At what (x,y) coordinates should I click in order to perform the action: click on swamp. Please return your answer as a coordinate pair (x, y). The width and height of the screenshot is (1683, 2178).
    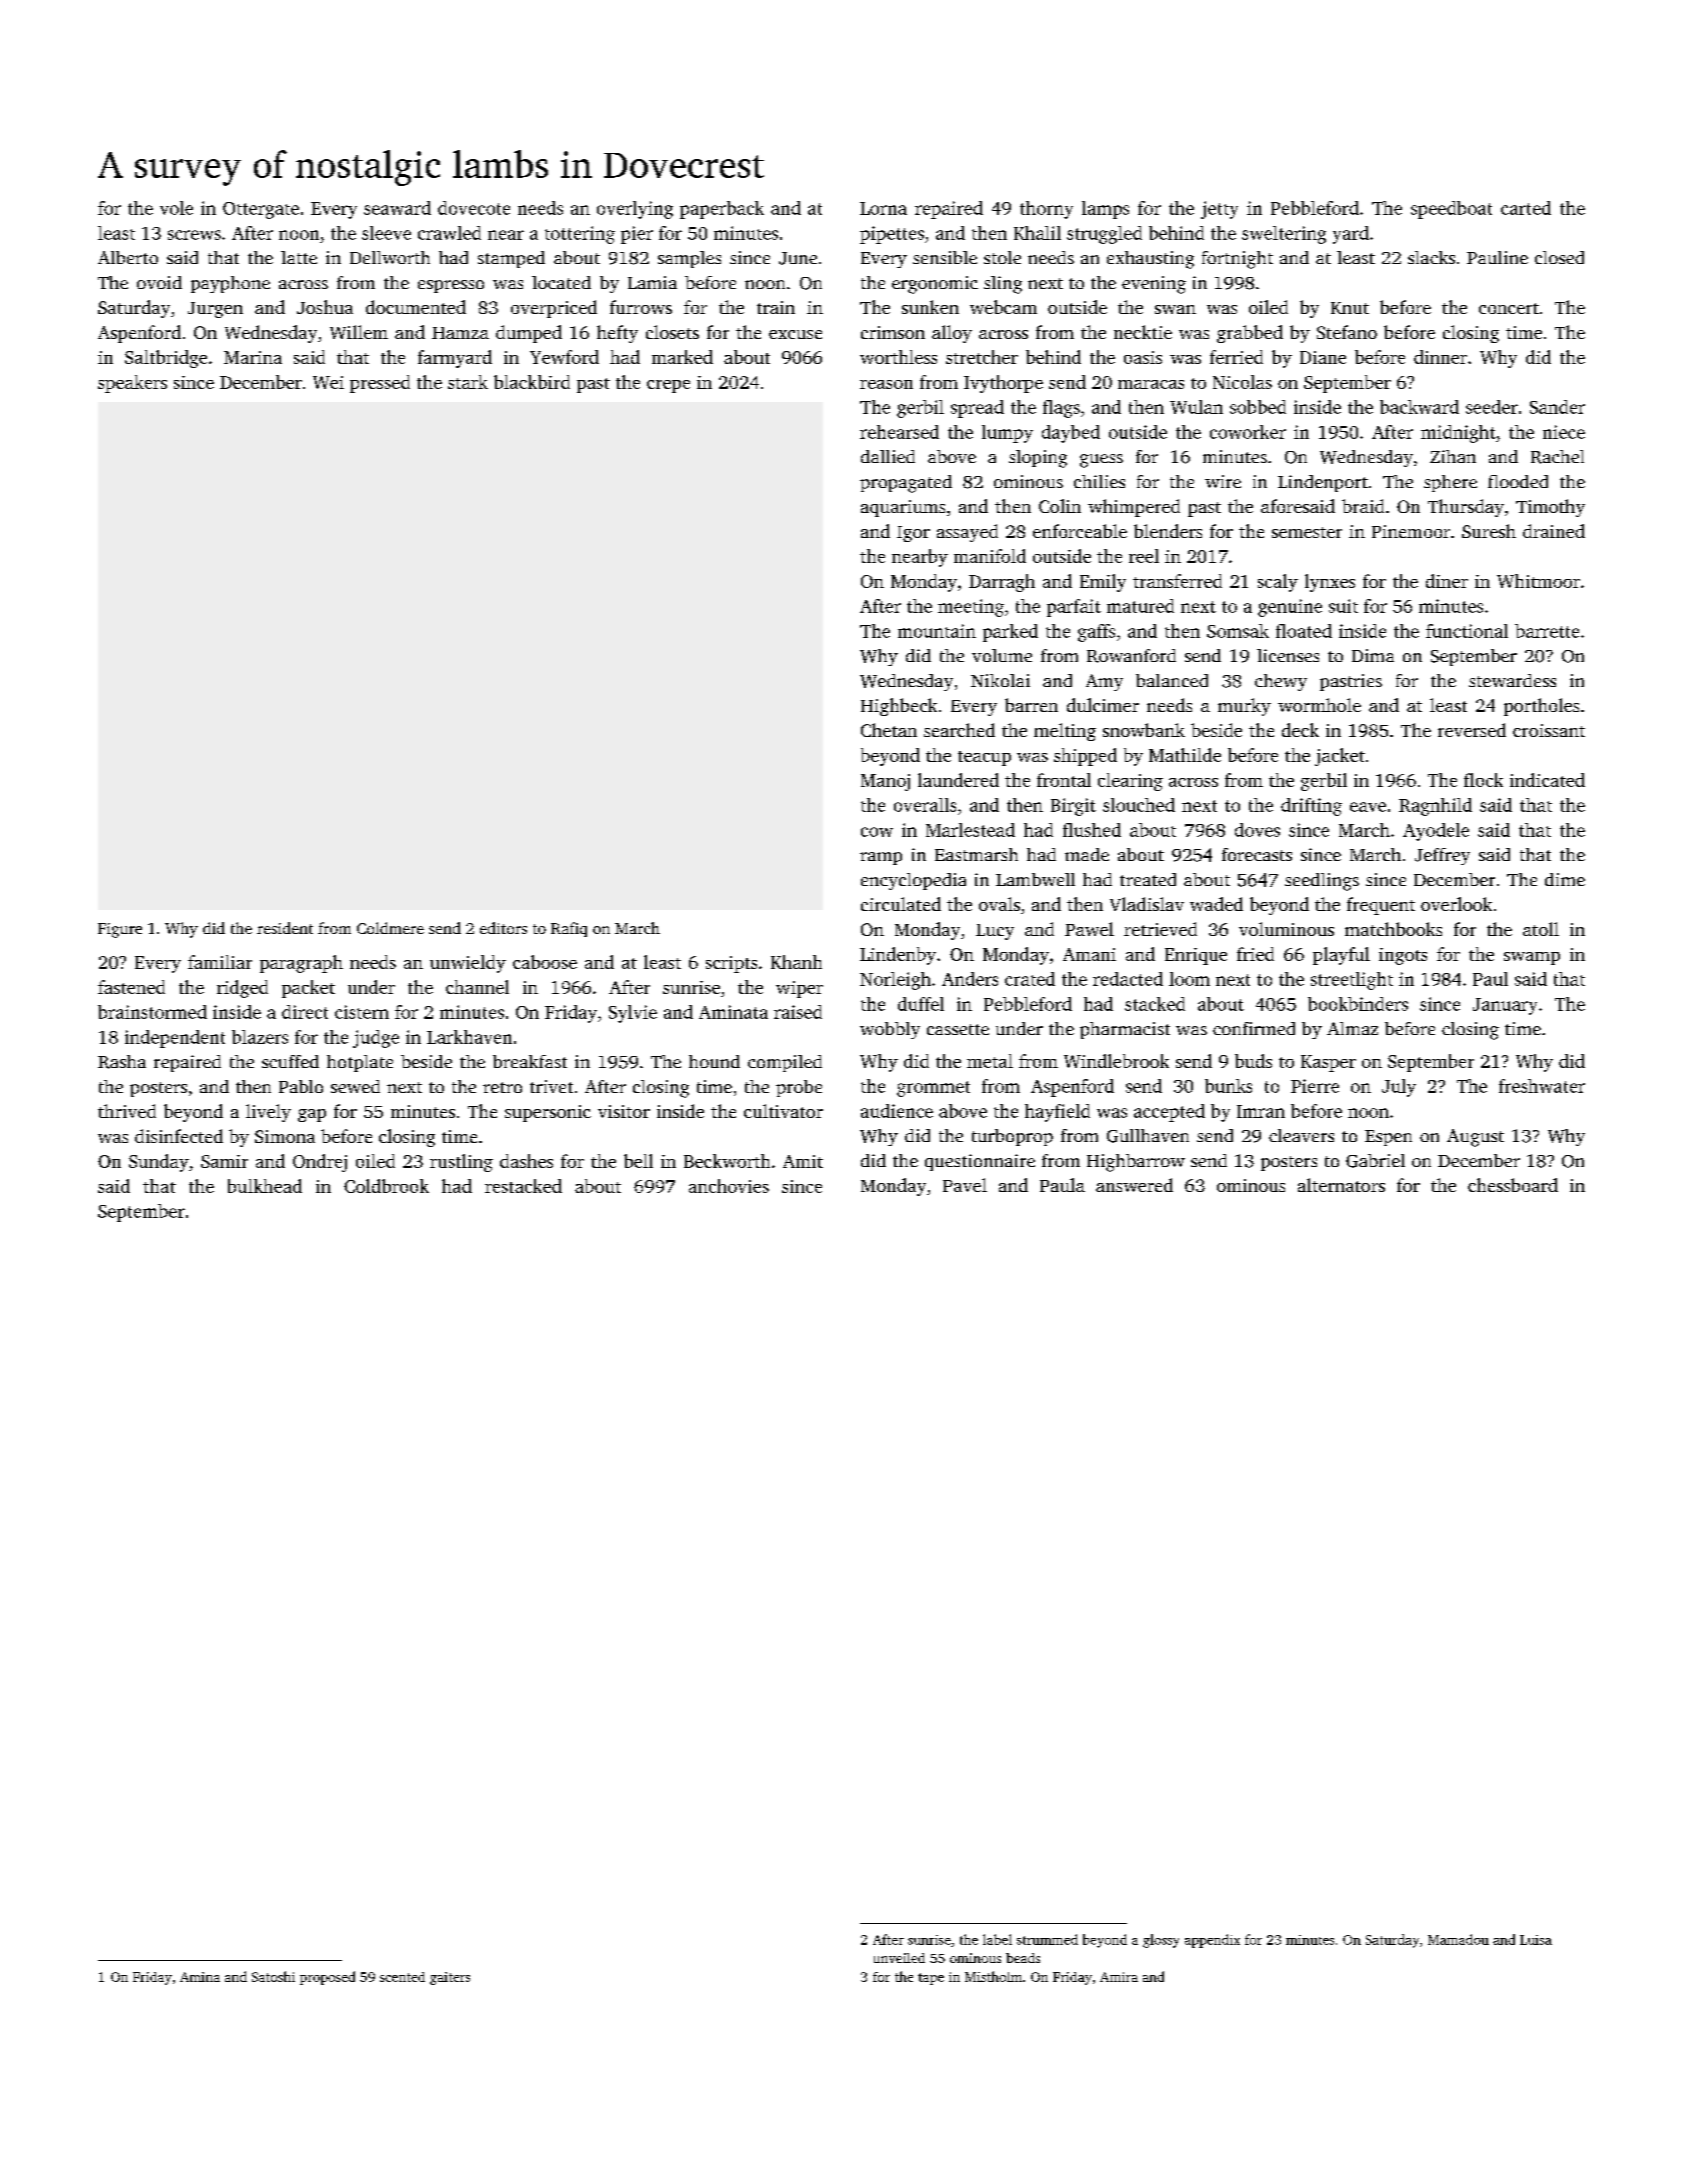
    Looking at the image, I should click on (1532, 958).
